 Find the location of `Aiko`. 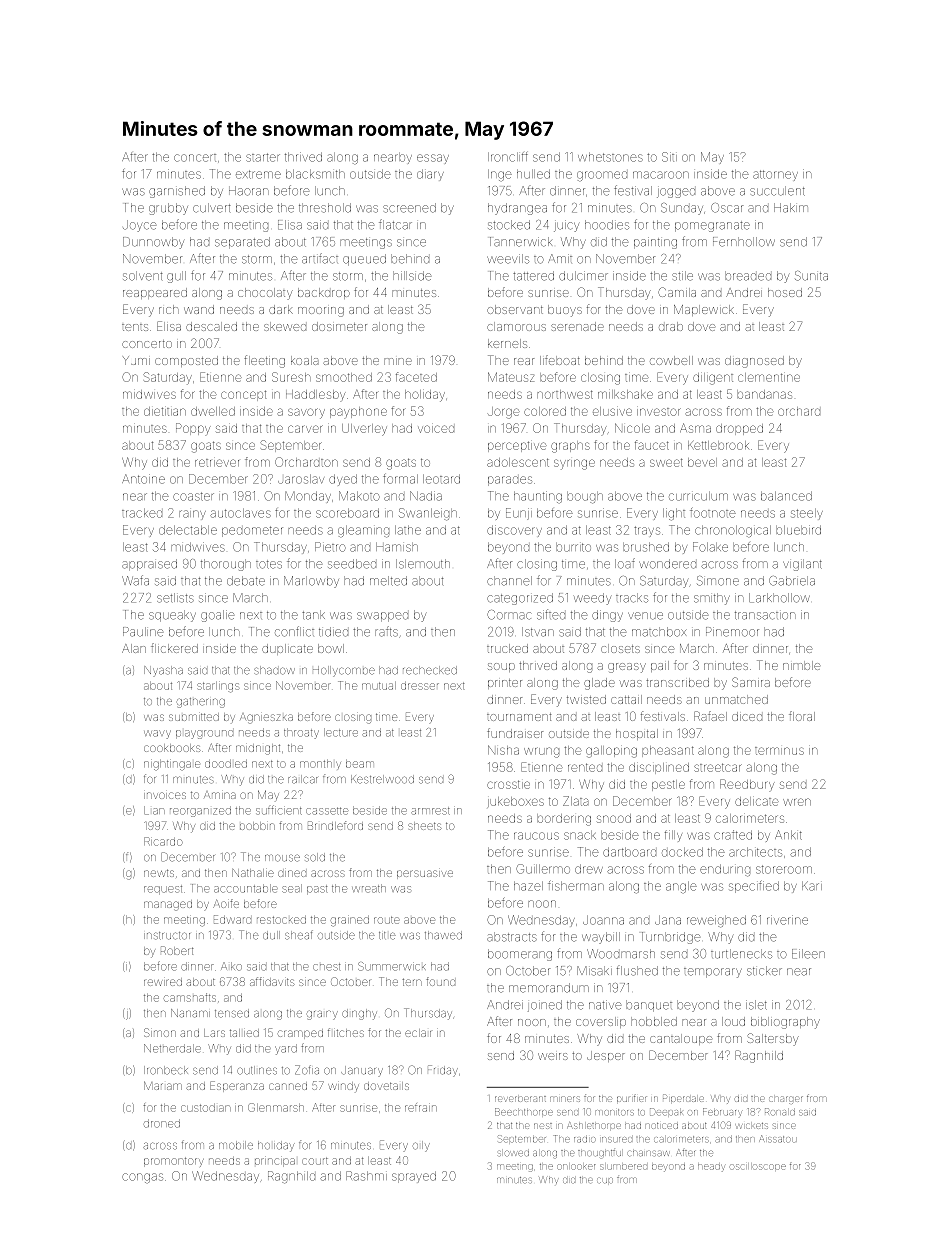

Aiko is located at coordinates (231, 966).
